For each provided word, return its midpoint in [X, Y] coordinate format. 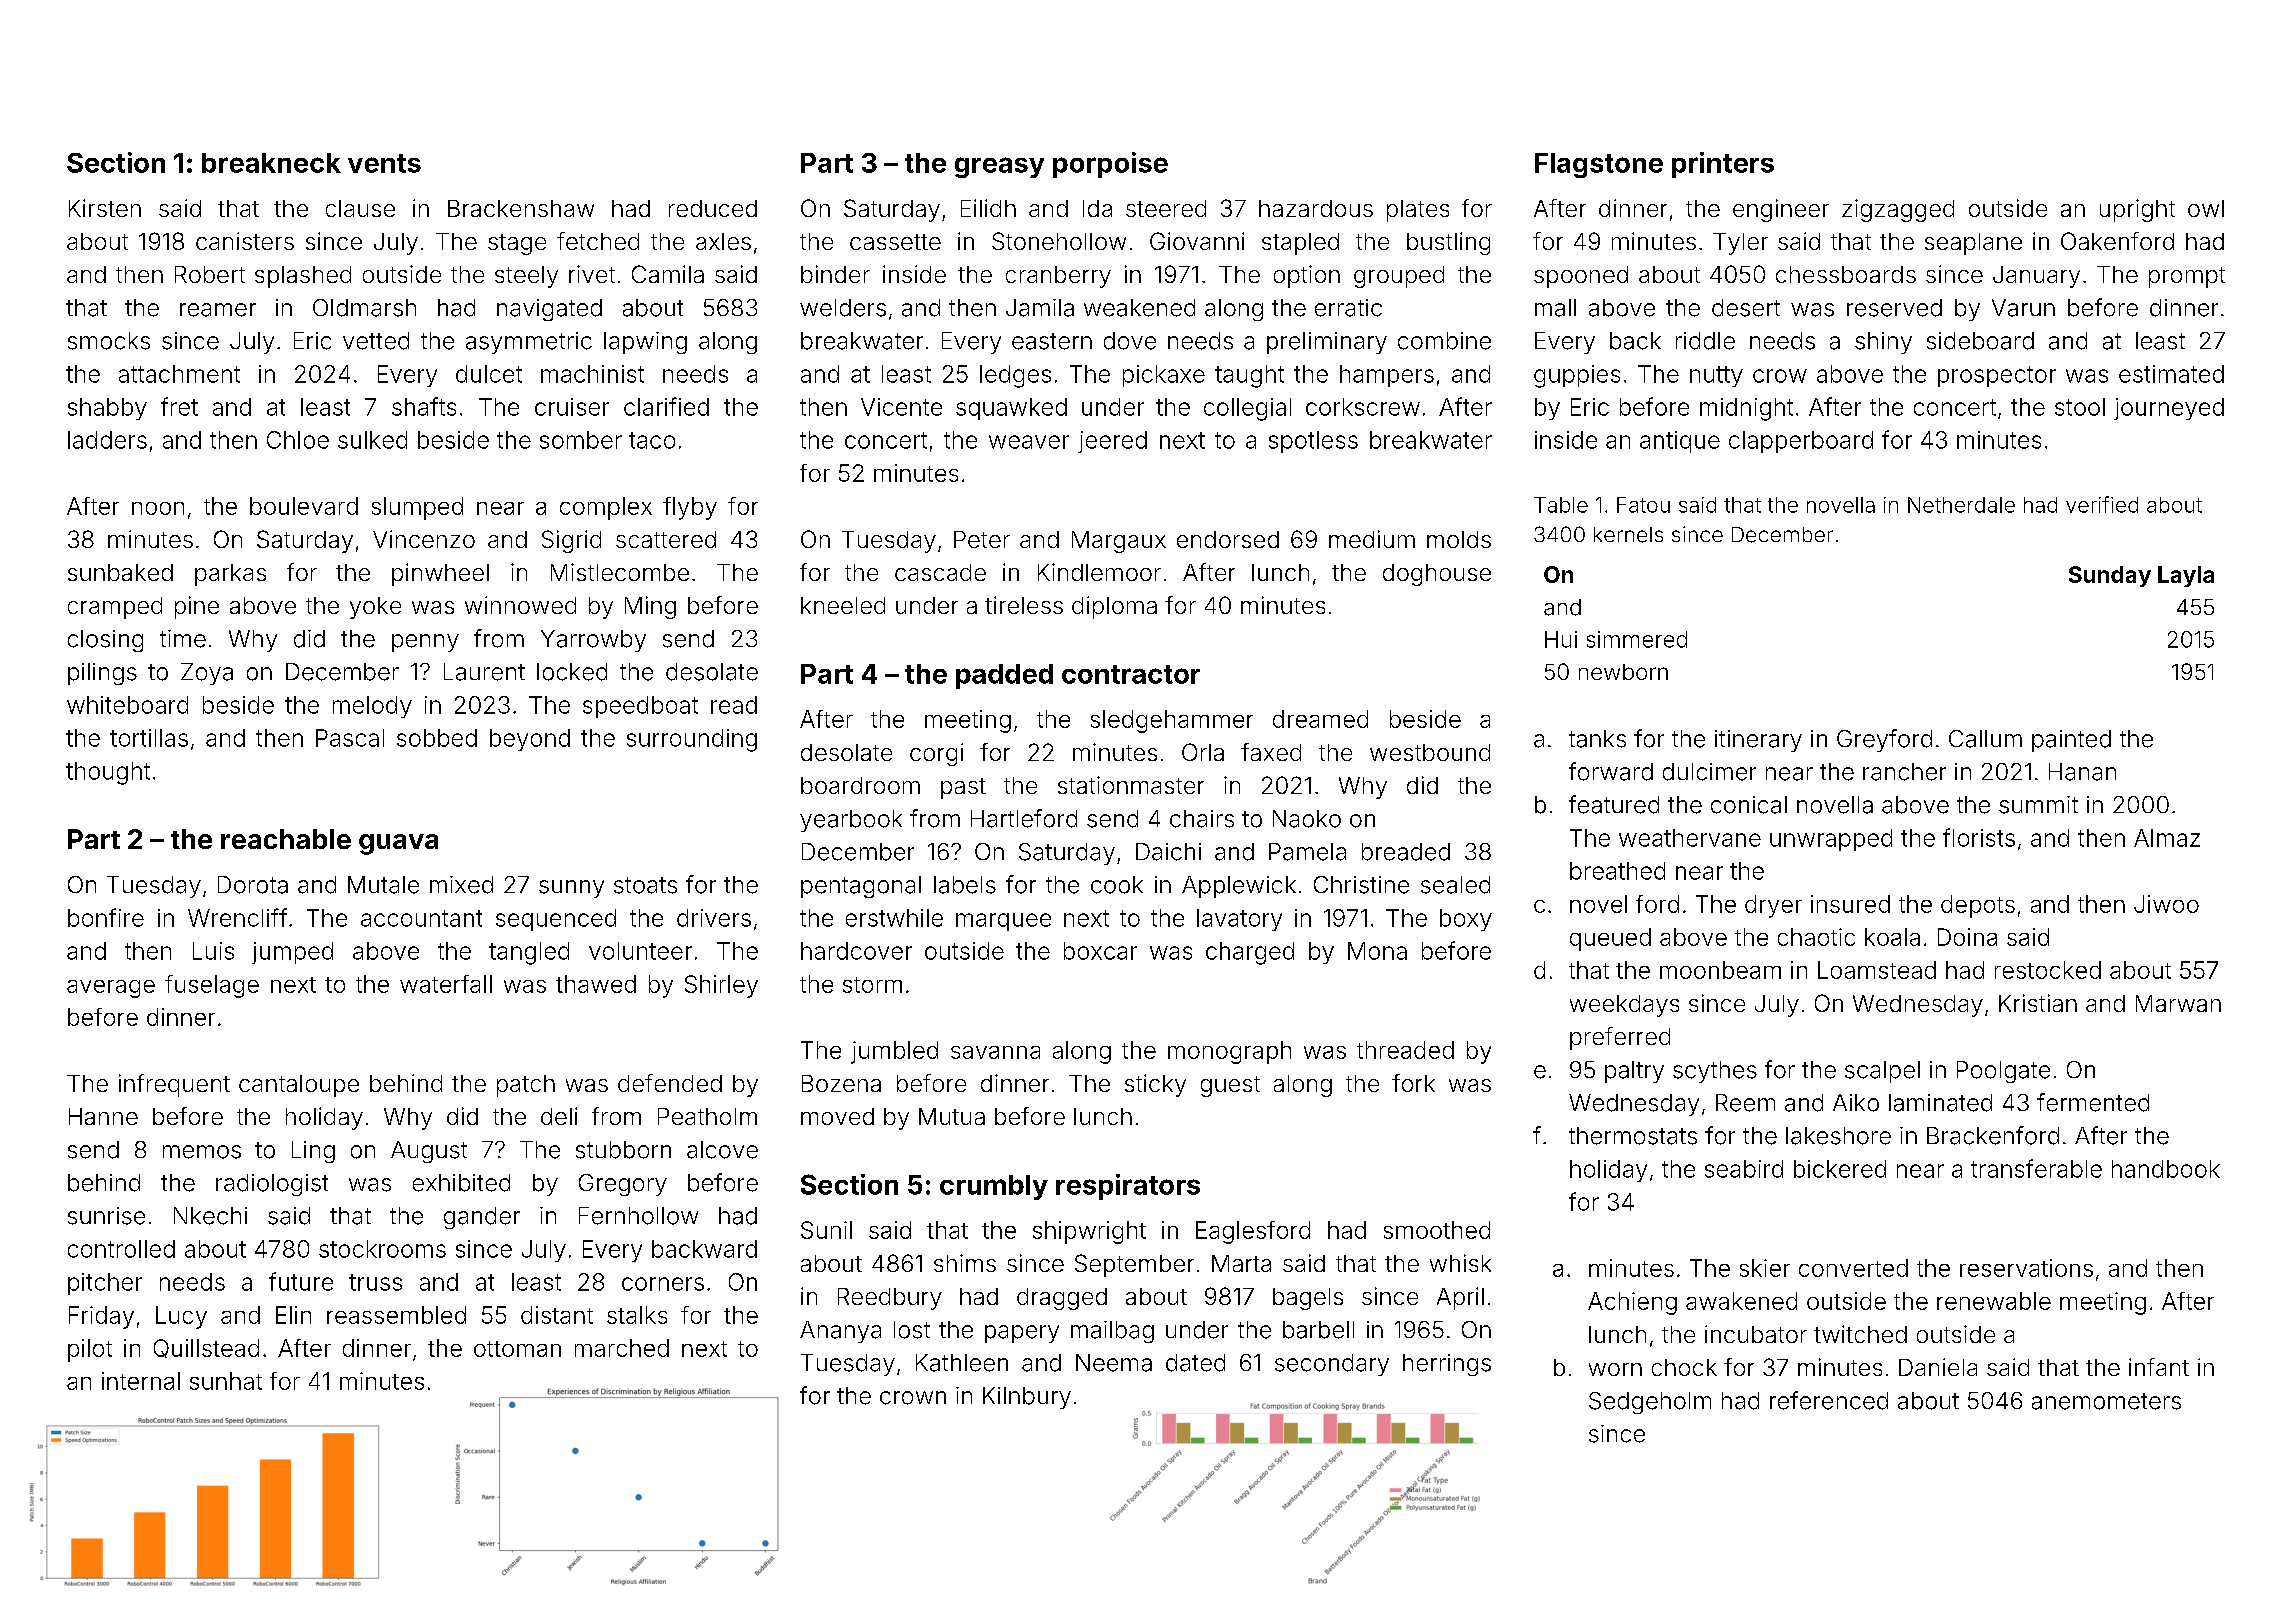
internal [141, 1381]
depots [1978, 906]
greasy [999, 167]
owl [2206, 208]
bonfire [106, 917]
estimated [2171, 374]
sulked [372, 440]
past [963, 788]
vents [384, 163]
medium [1372, 539]
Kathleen [962, 1363]
